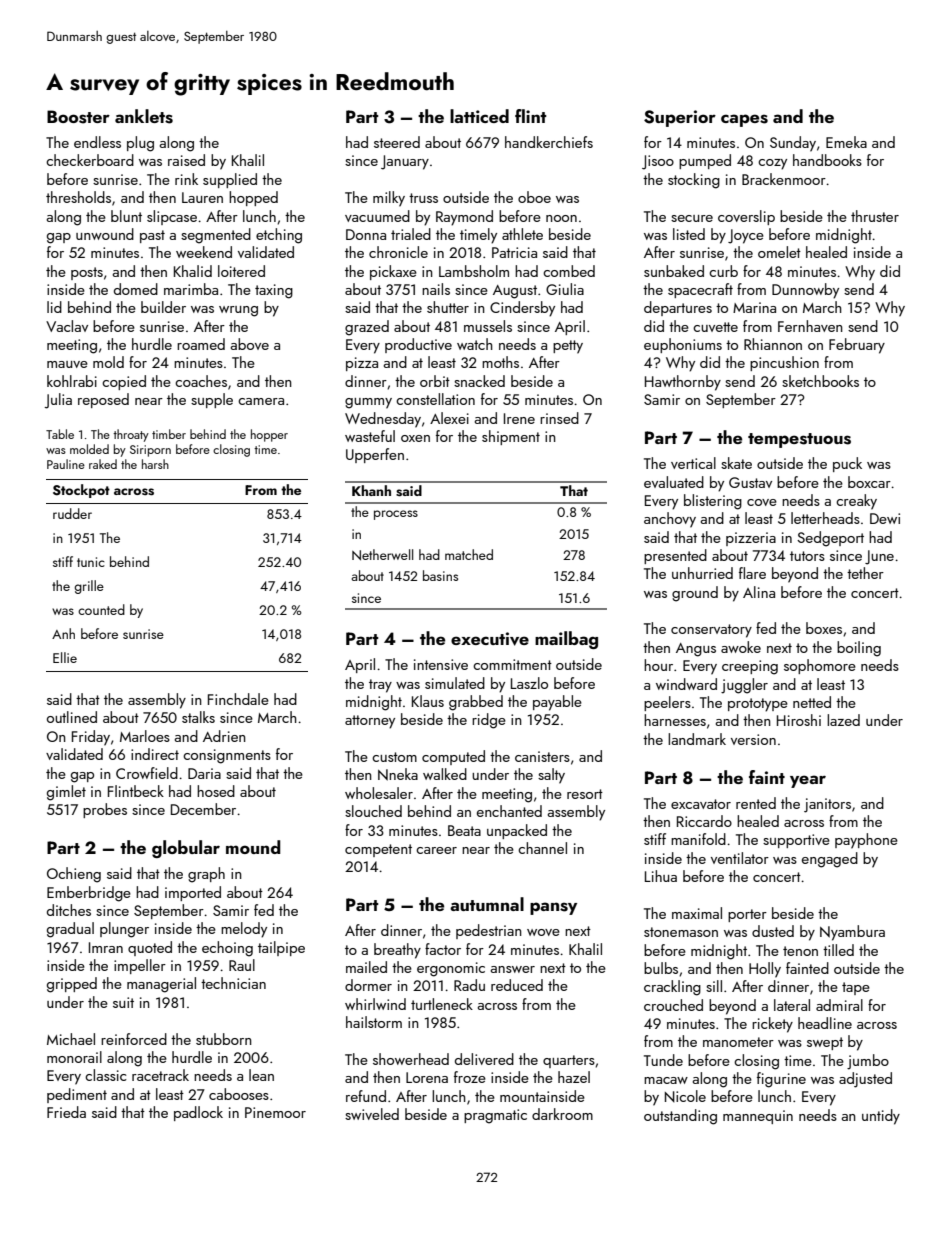  I want to click on boxes, so click(824, 628).
